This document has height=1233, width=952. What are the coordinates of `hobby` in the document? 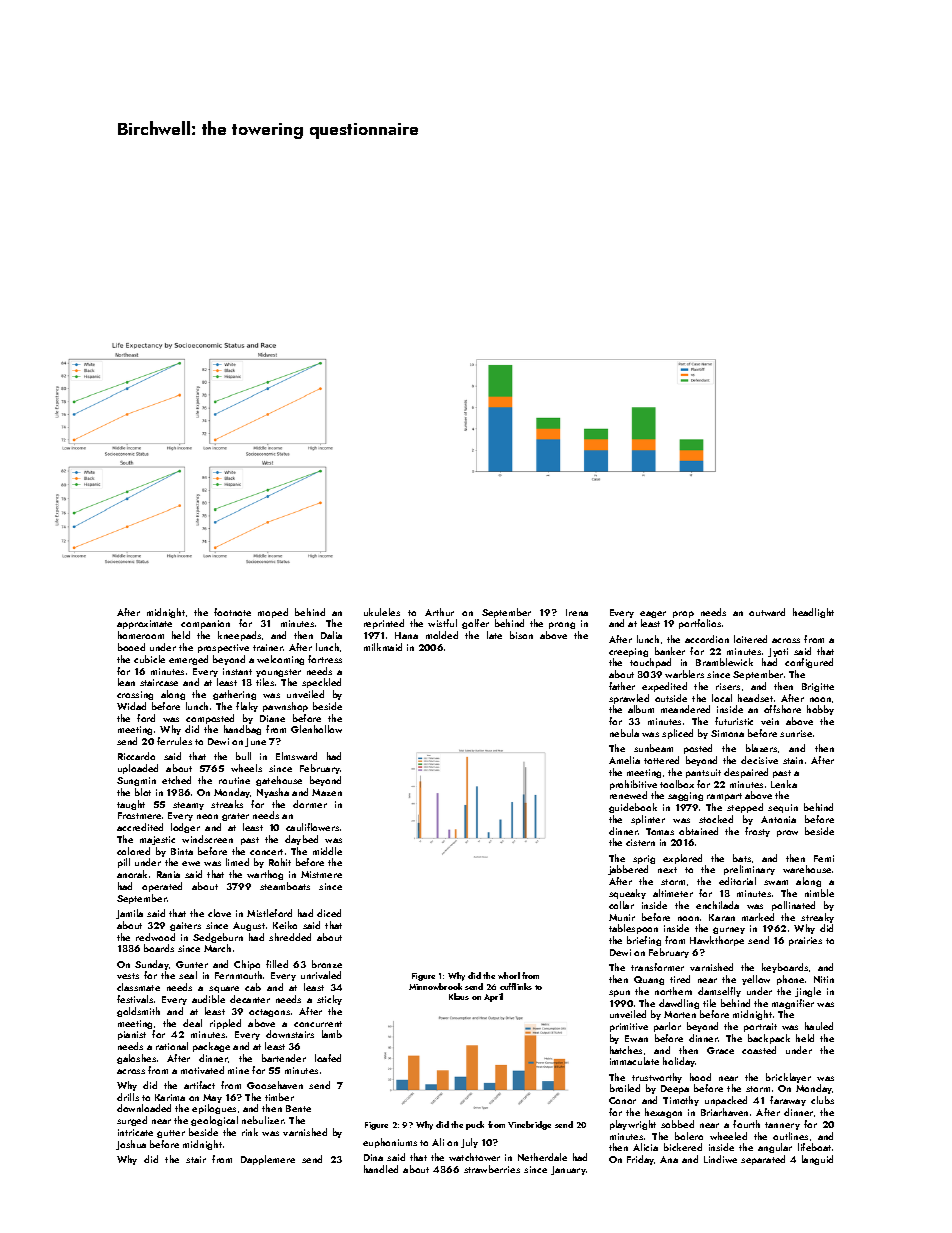 It's located at (820, 710).
